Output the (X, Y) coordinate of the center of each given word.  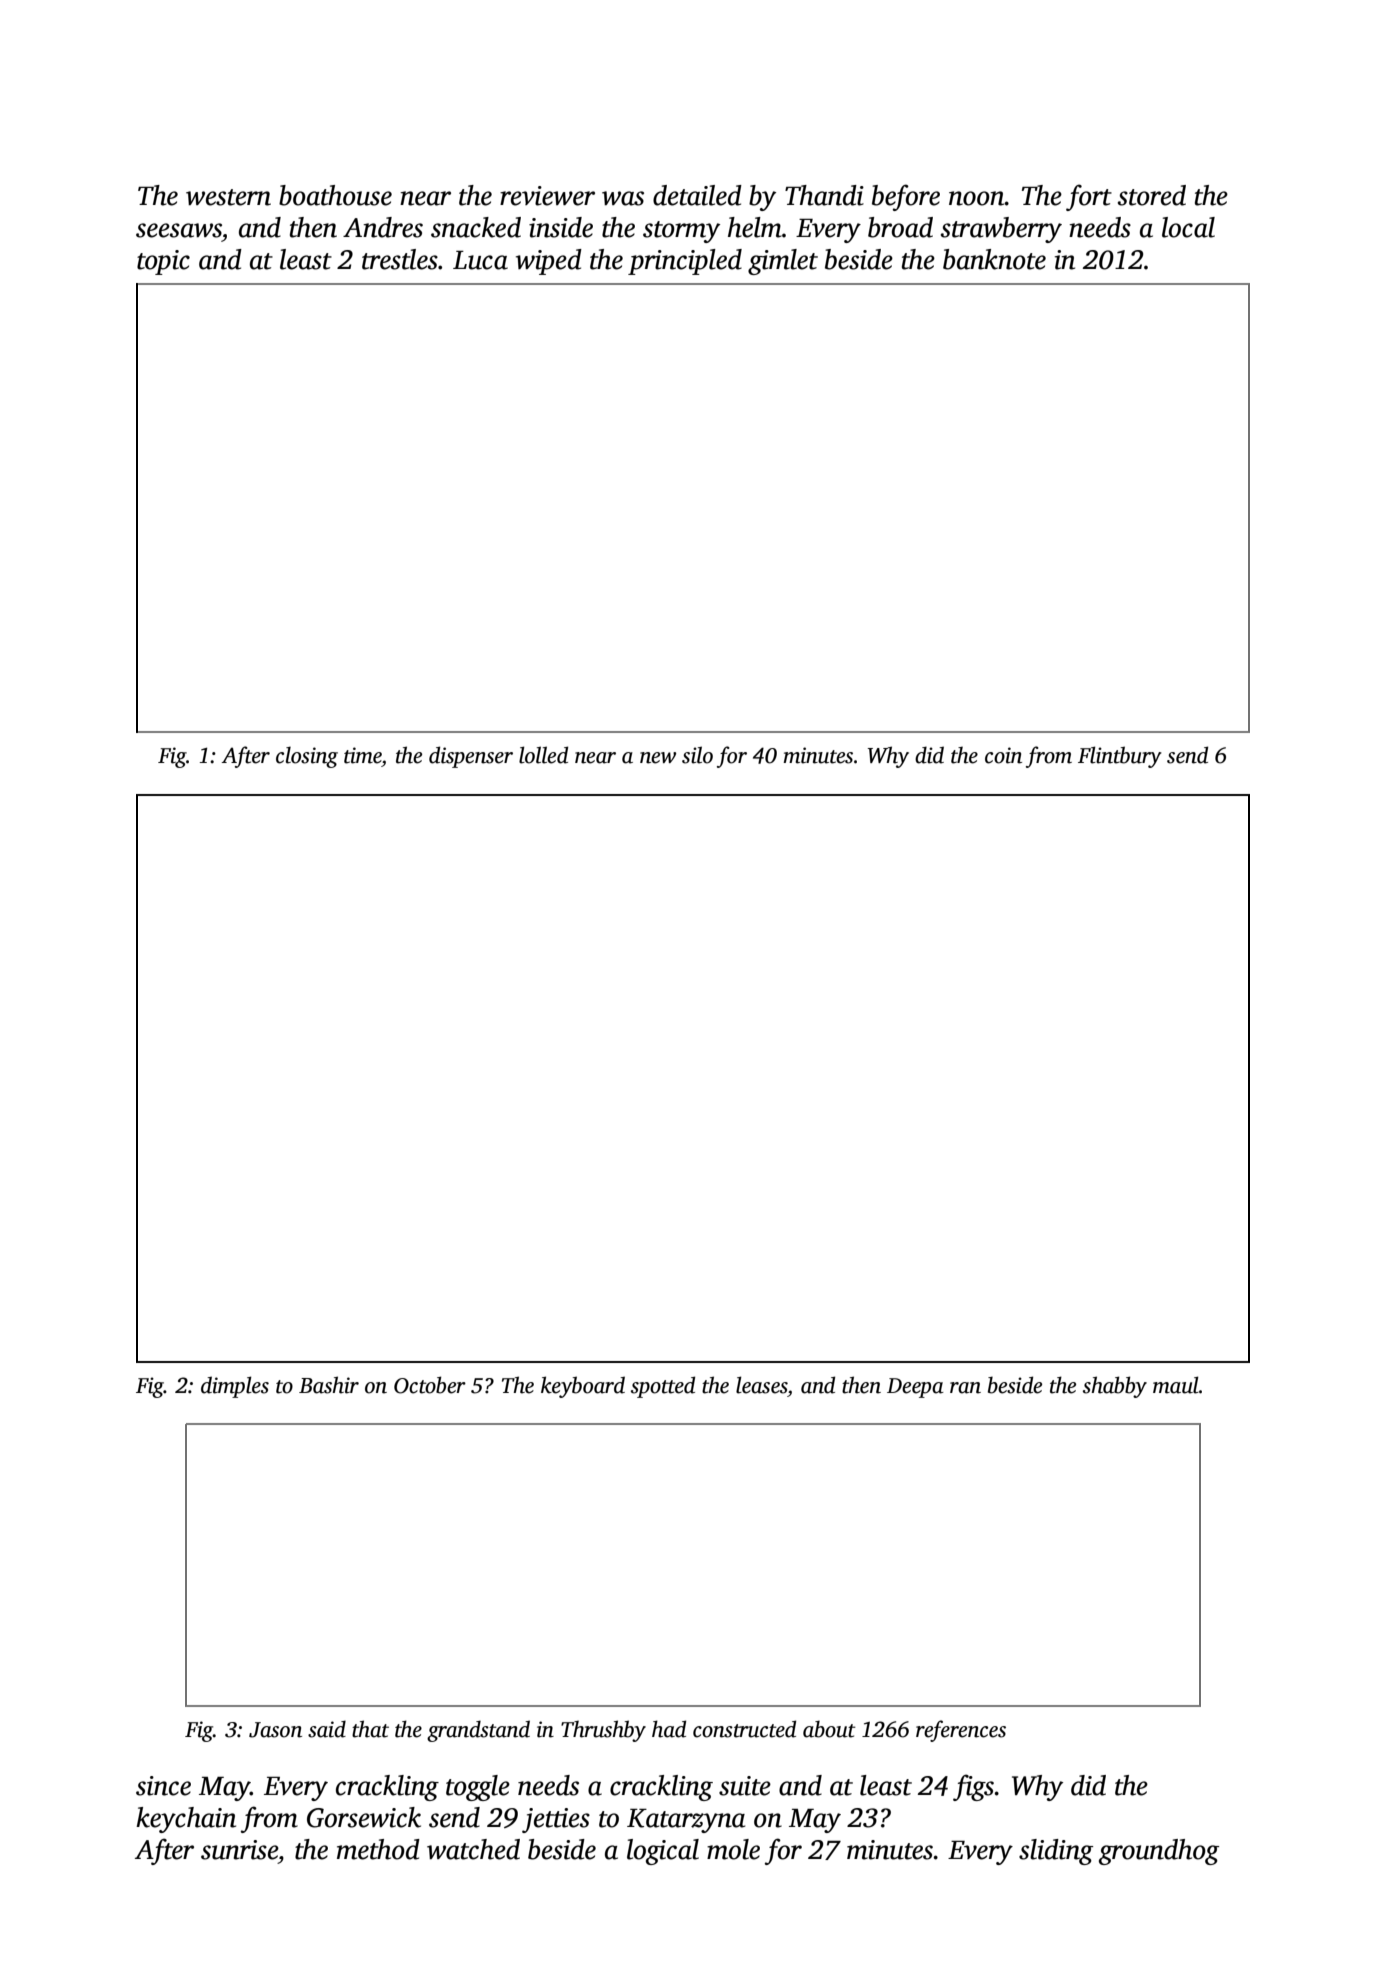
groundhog (1159, 1852)
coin (1003, 755)
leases (762, 1385)
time (363, 755)
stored (1152, 195)
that (370, 1729)
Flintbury (1120, 757)
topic (163, 262)
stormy (681, 232)
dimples (235, 1387)
